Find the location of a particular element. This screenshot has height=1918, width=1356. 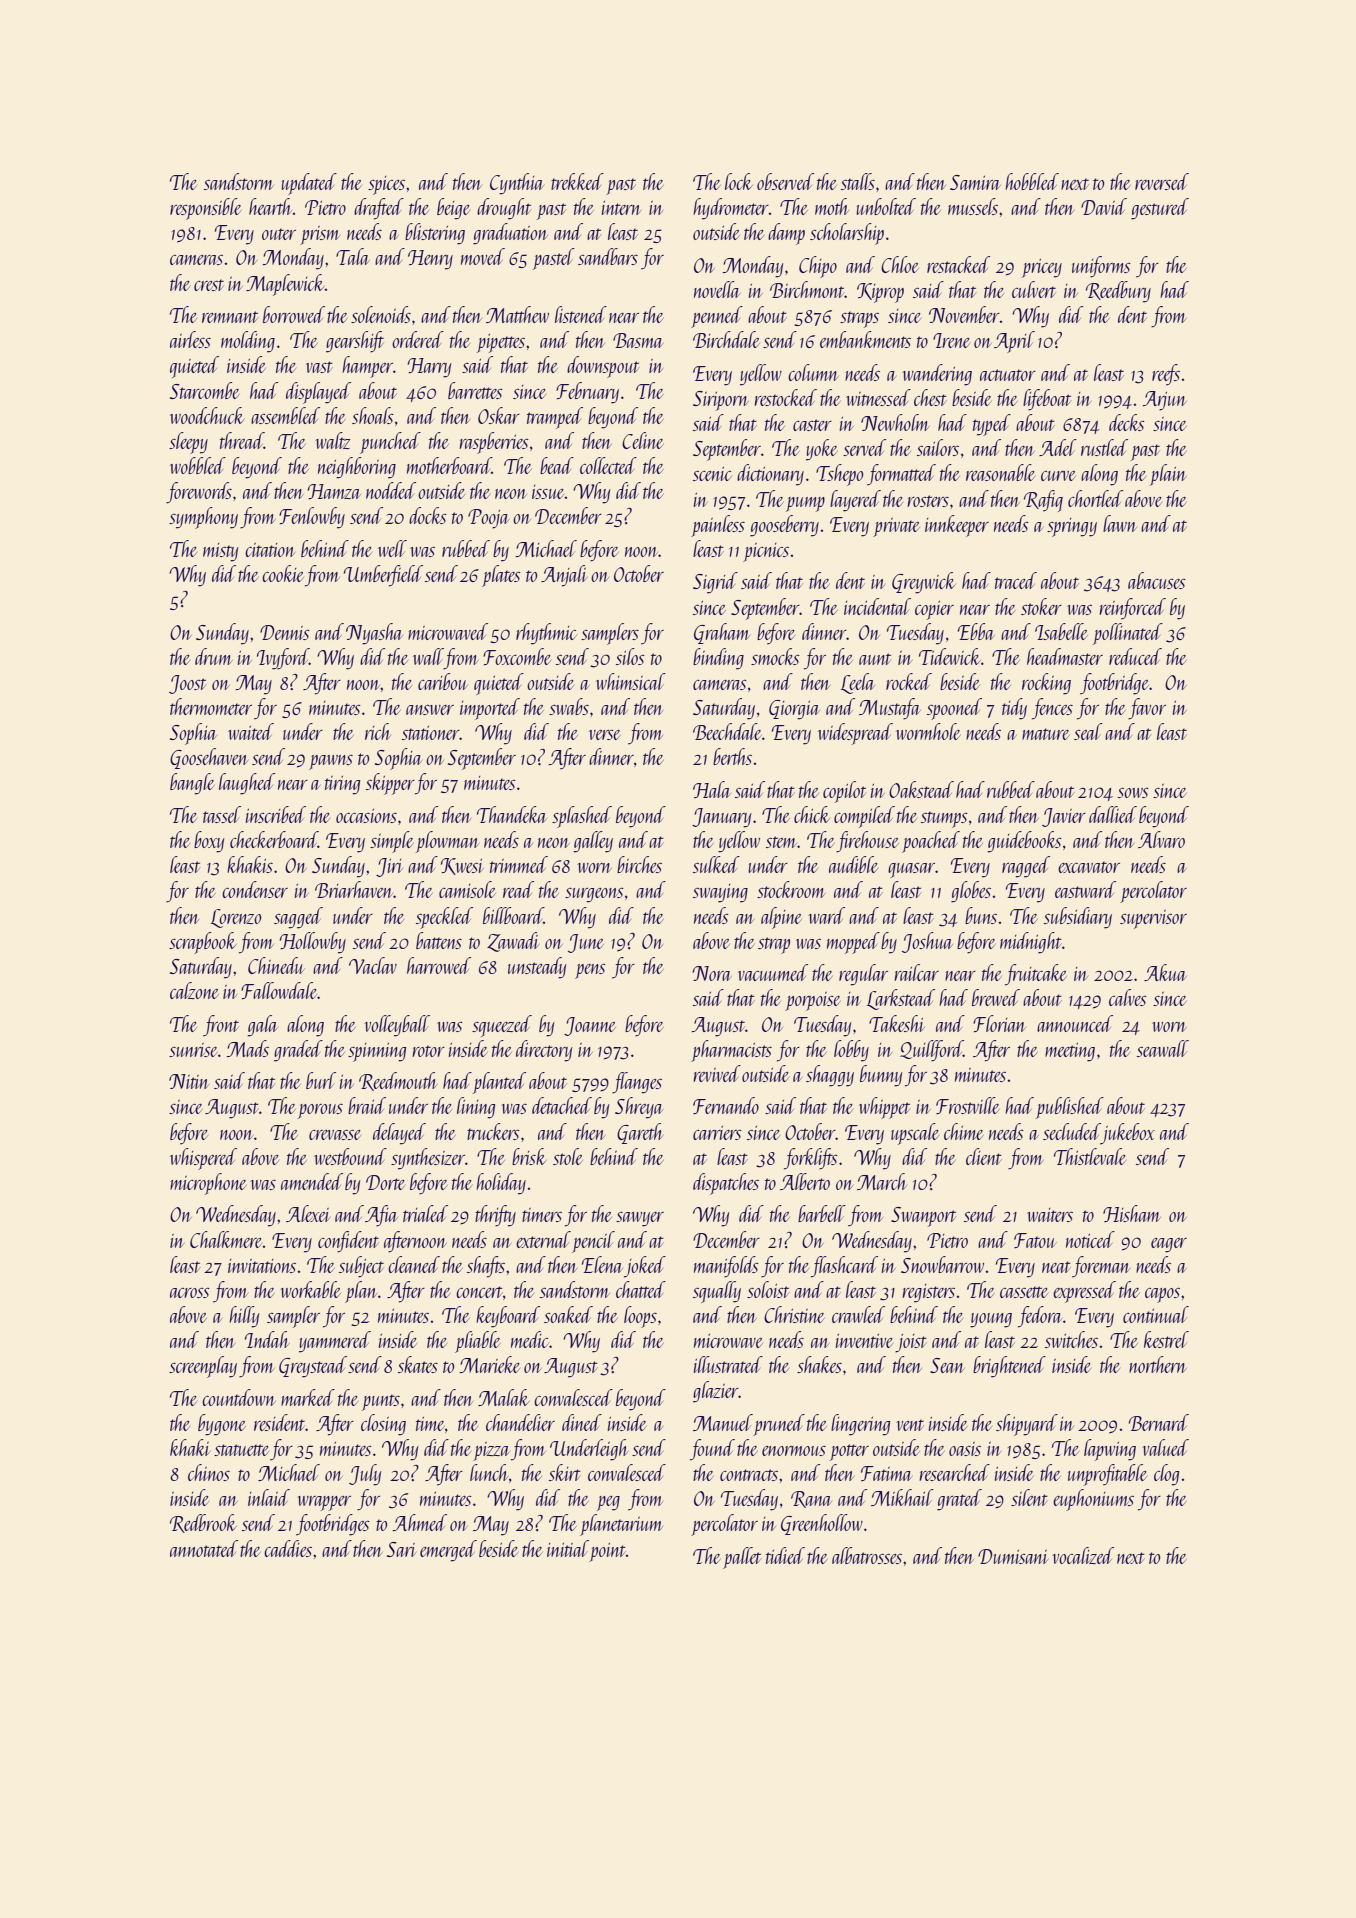

Irene is located at coordinates (951, 340).
